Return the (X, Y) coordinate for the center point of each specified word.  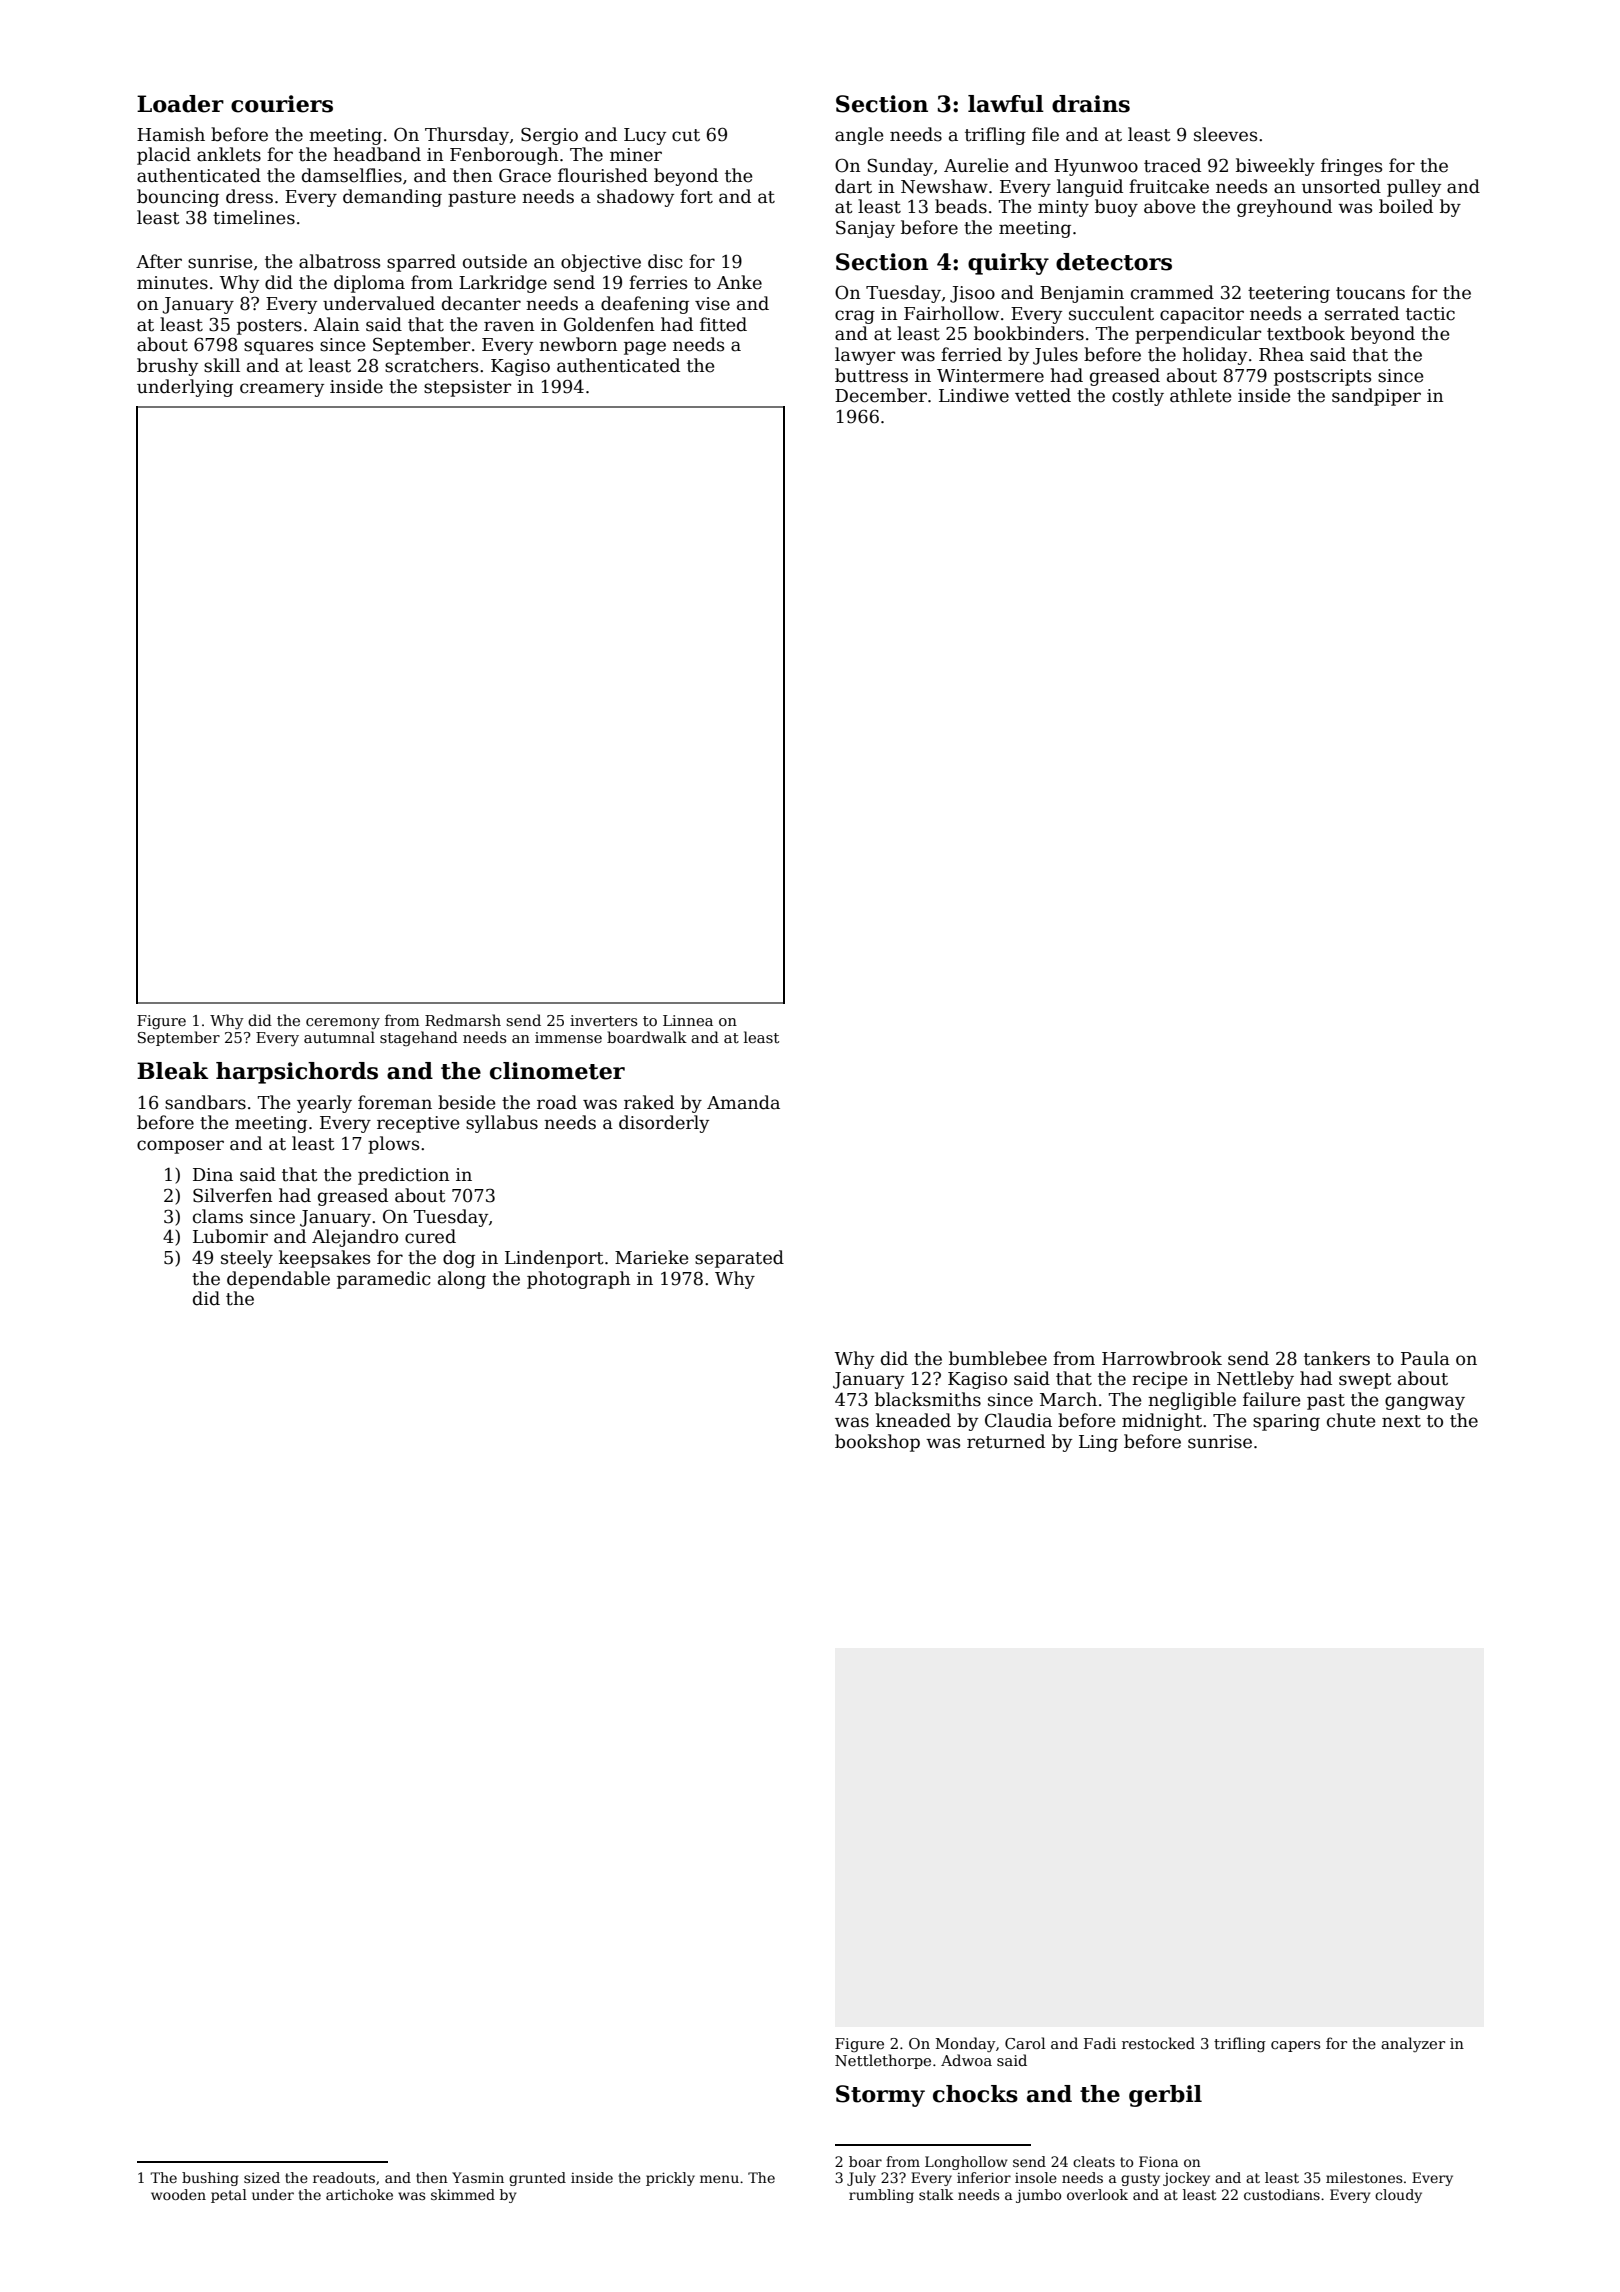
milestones (1364, 2177)
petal (229, 2196)
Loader (180, 104)
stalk (936, 2194)
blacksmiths (928, 1399)
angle (859, 136)
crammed (1172, 292)
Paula (1425, 1358)
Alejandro (355, 1238)
